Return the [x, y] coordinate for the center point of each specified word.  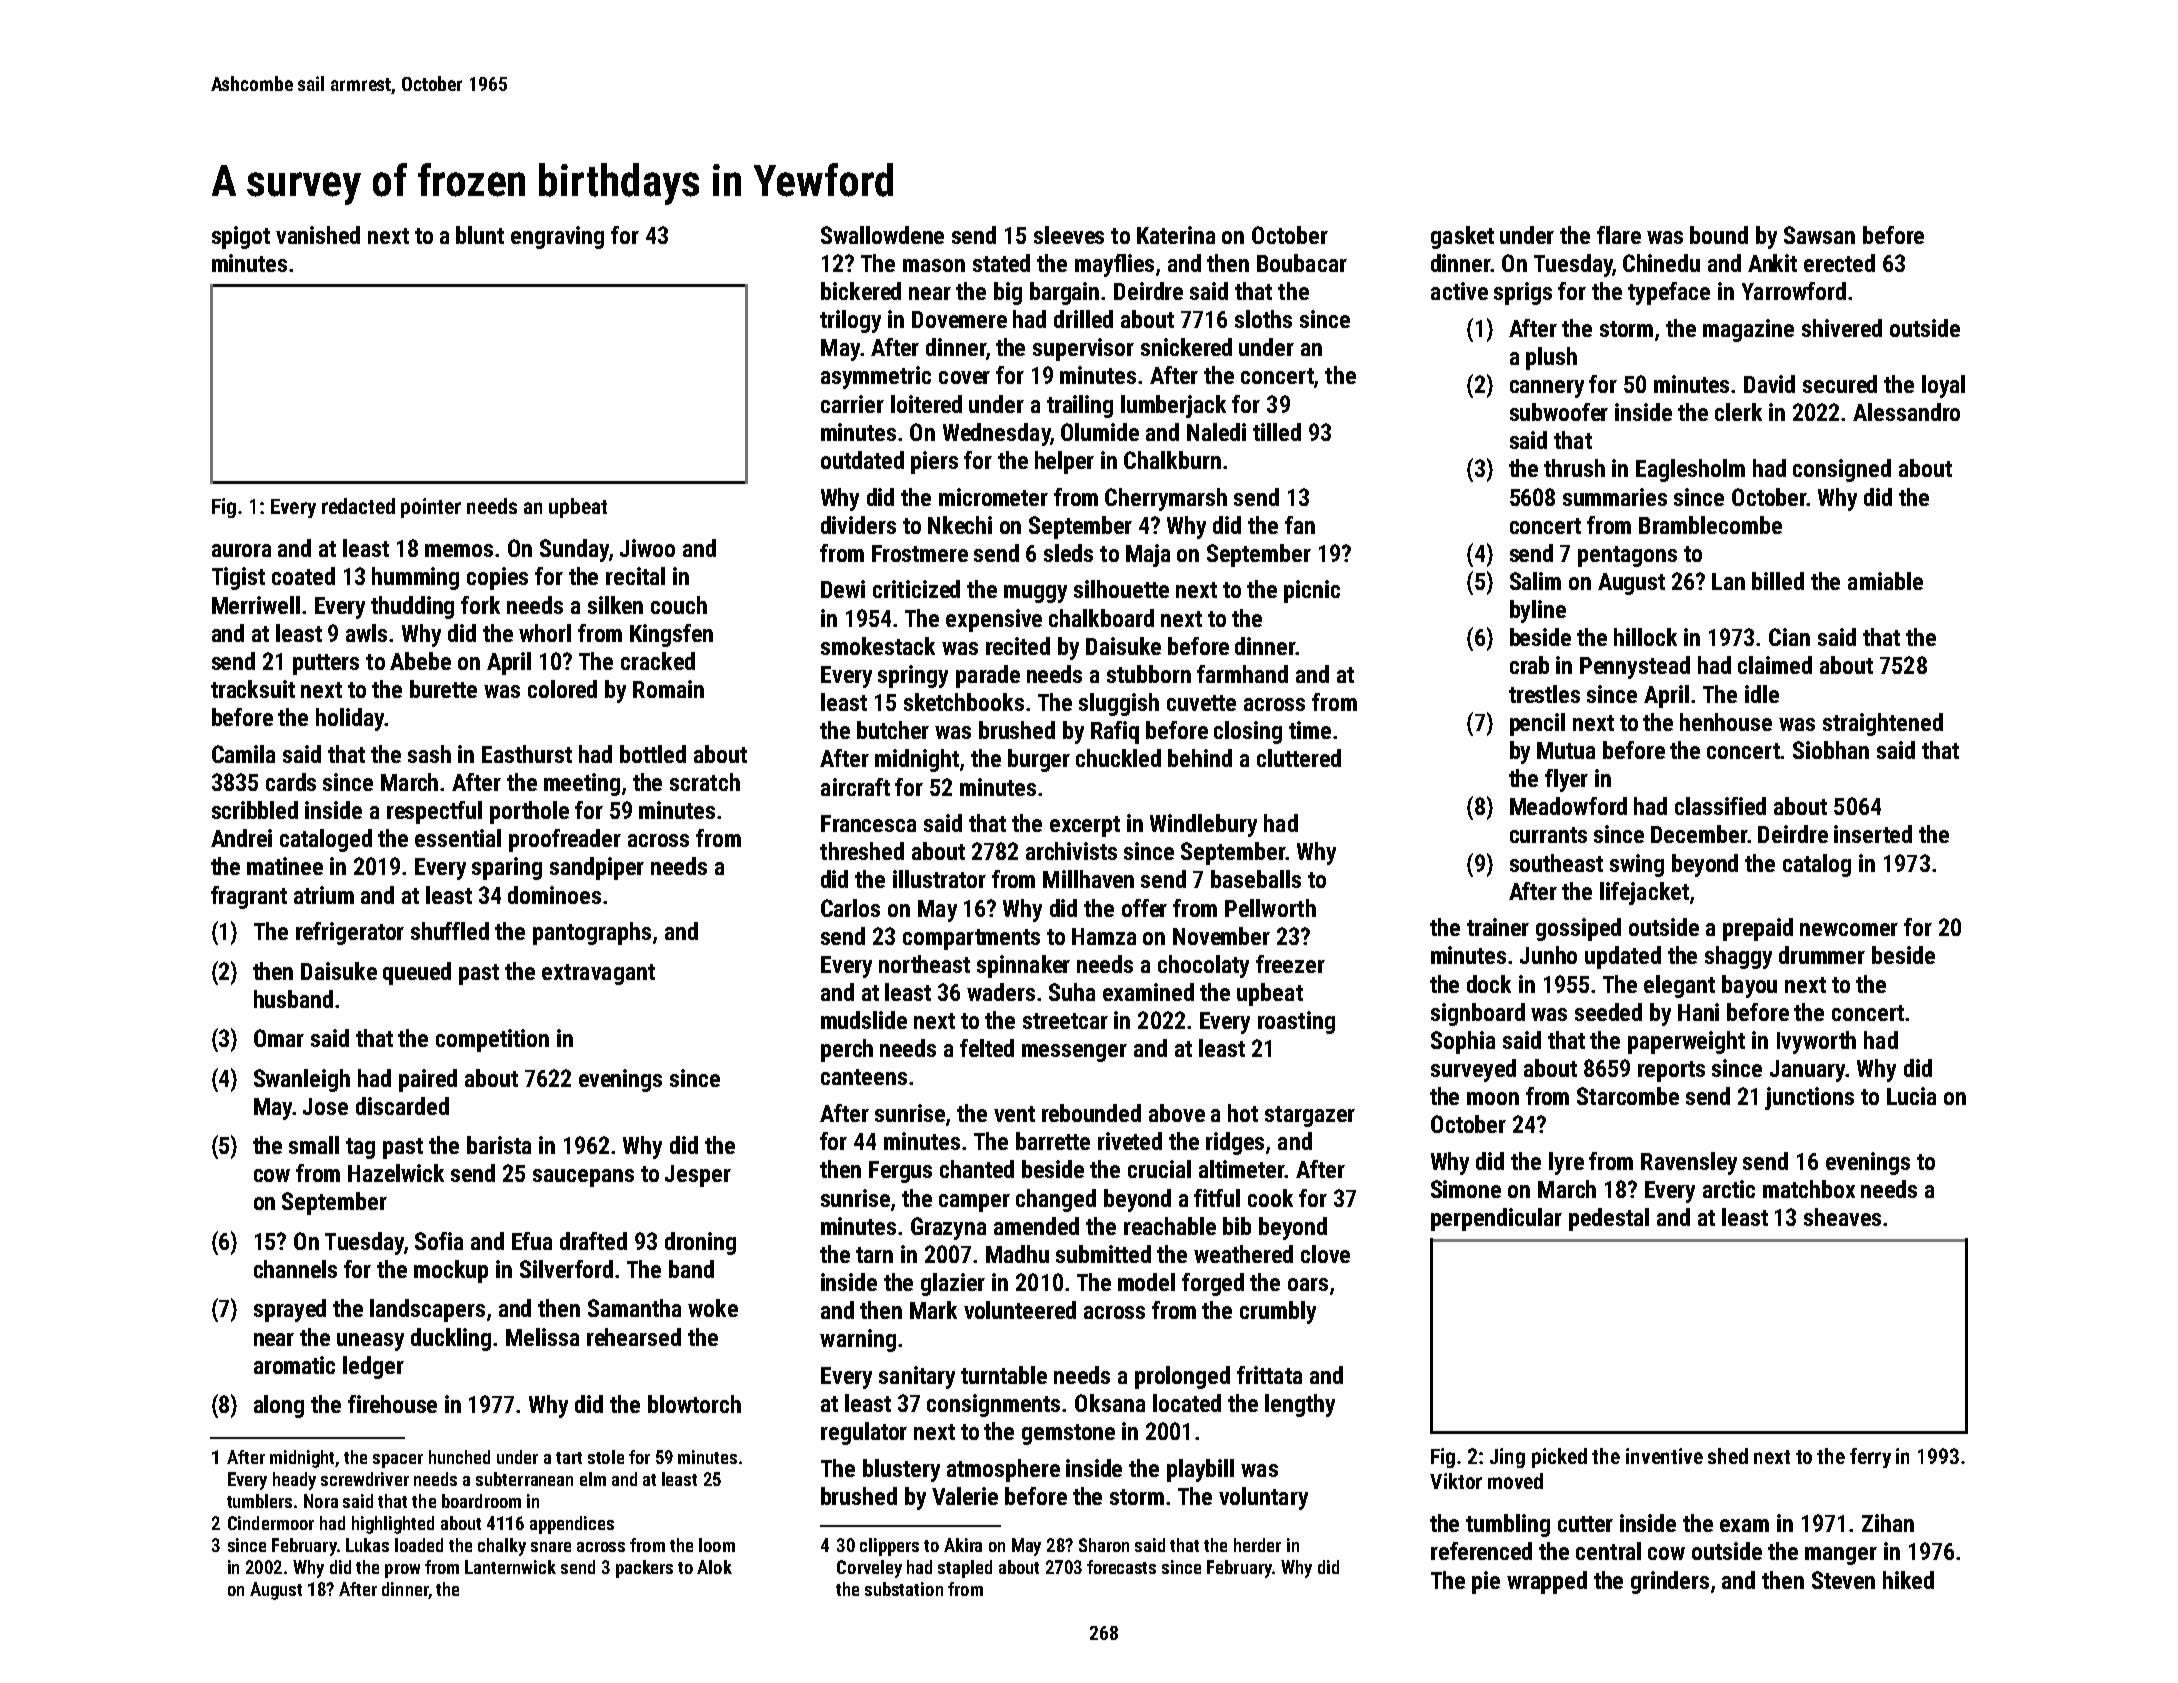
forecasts [1121, 1567]
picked [1559, 1458]
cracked [658, 661]
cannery [1547, 389]
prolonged [1182, 1377]
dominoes [554, 895]
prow [402, 1571]
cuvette [1201, 703]
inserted [1873, 834]
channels [295, 1269]
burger [1039, 760]
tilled [1277, 432]
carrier [852, 404]
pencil [1537, 724]
